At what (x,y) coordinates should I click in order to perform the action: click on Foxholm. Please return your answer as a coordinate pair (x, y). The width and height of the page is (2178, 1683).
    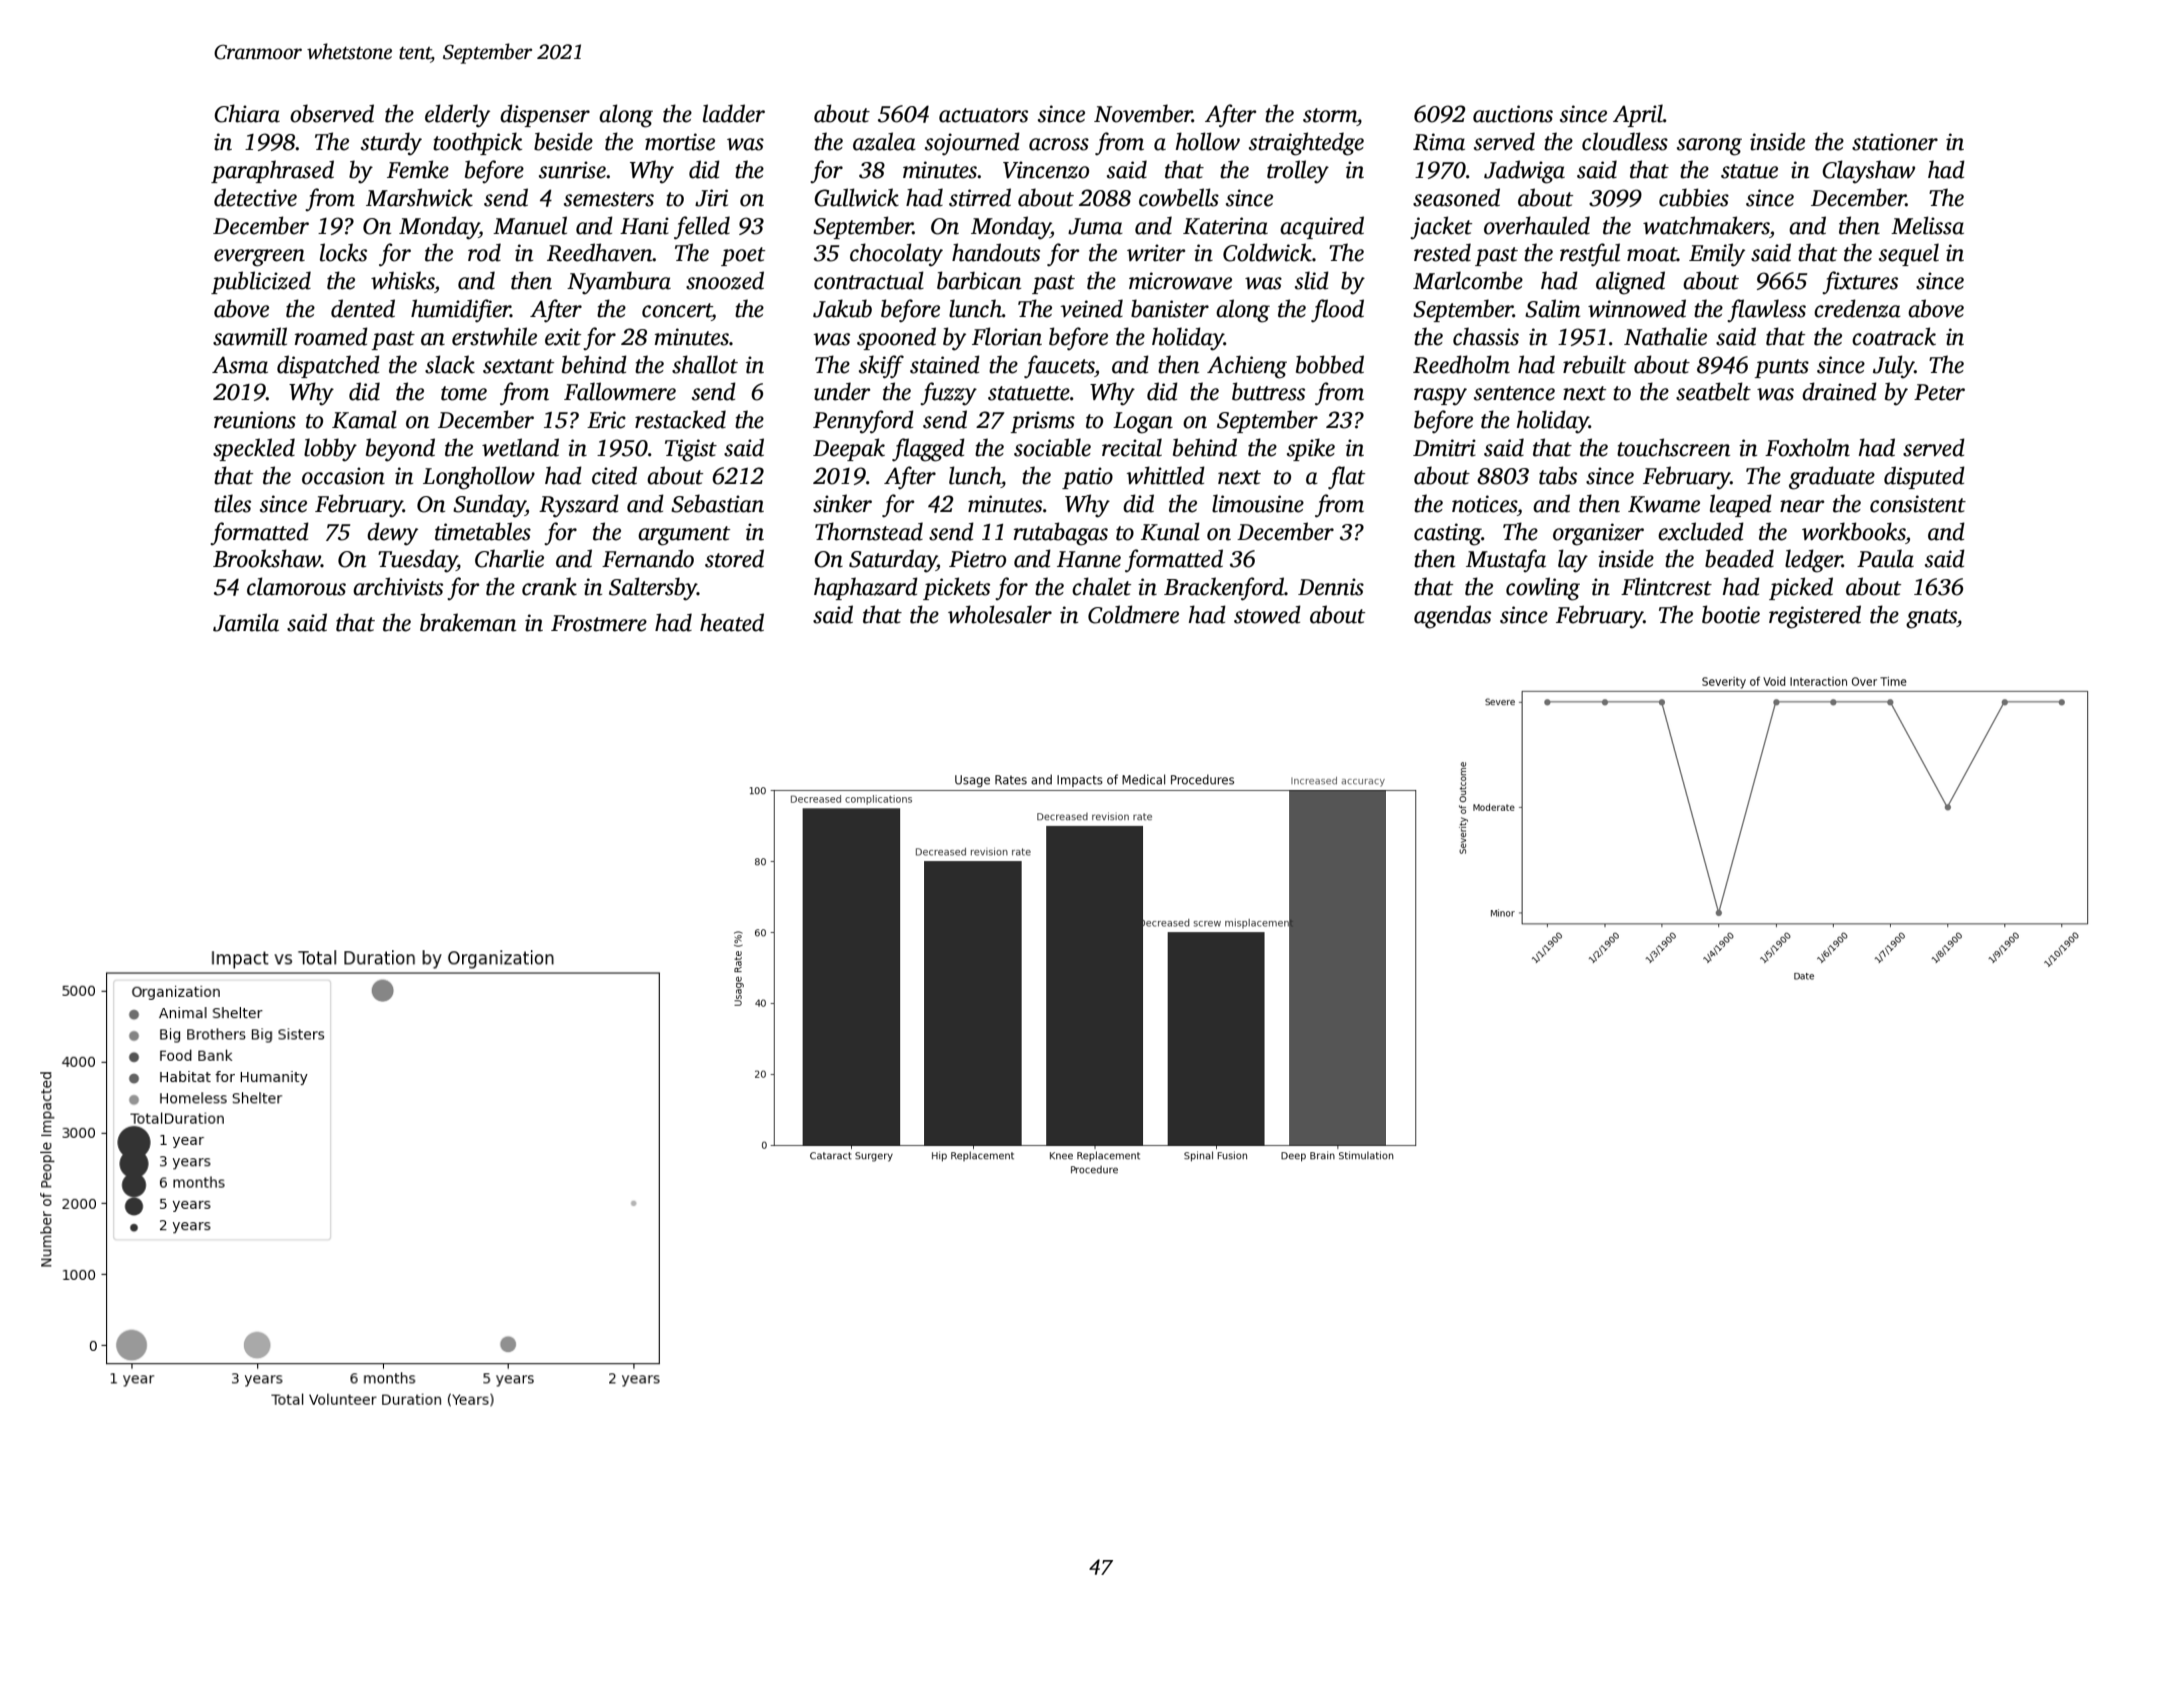
    Looking at the image, I should click on (1807, 447).
